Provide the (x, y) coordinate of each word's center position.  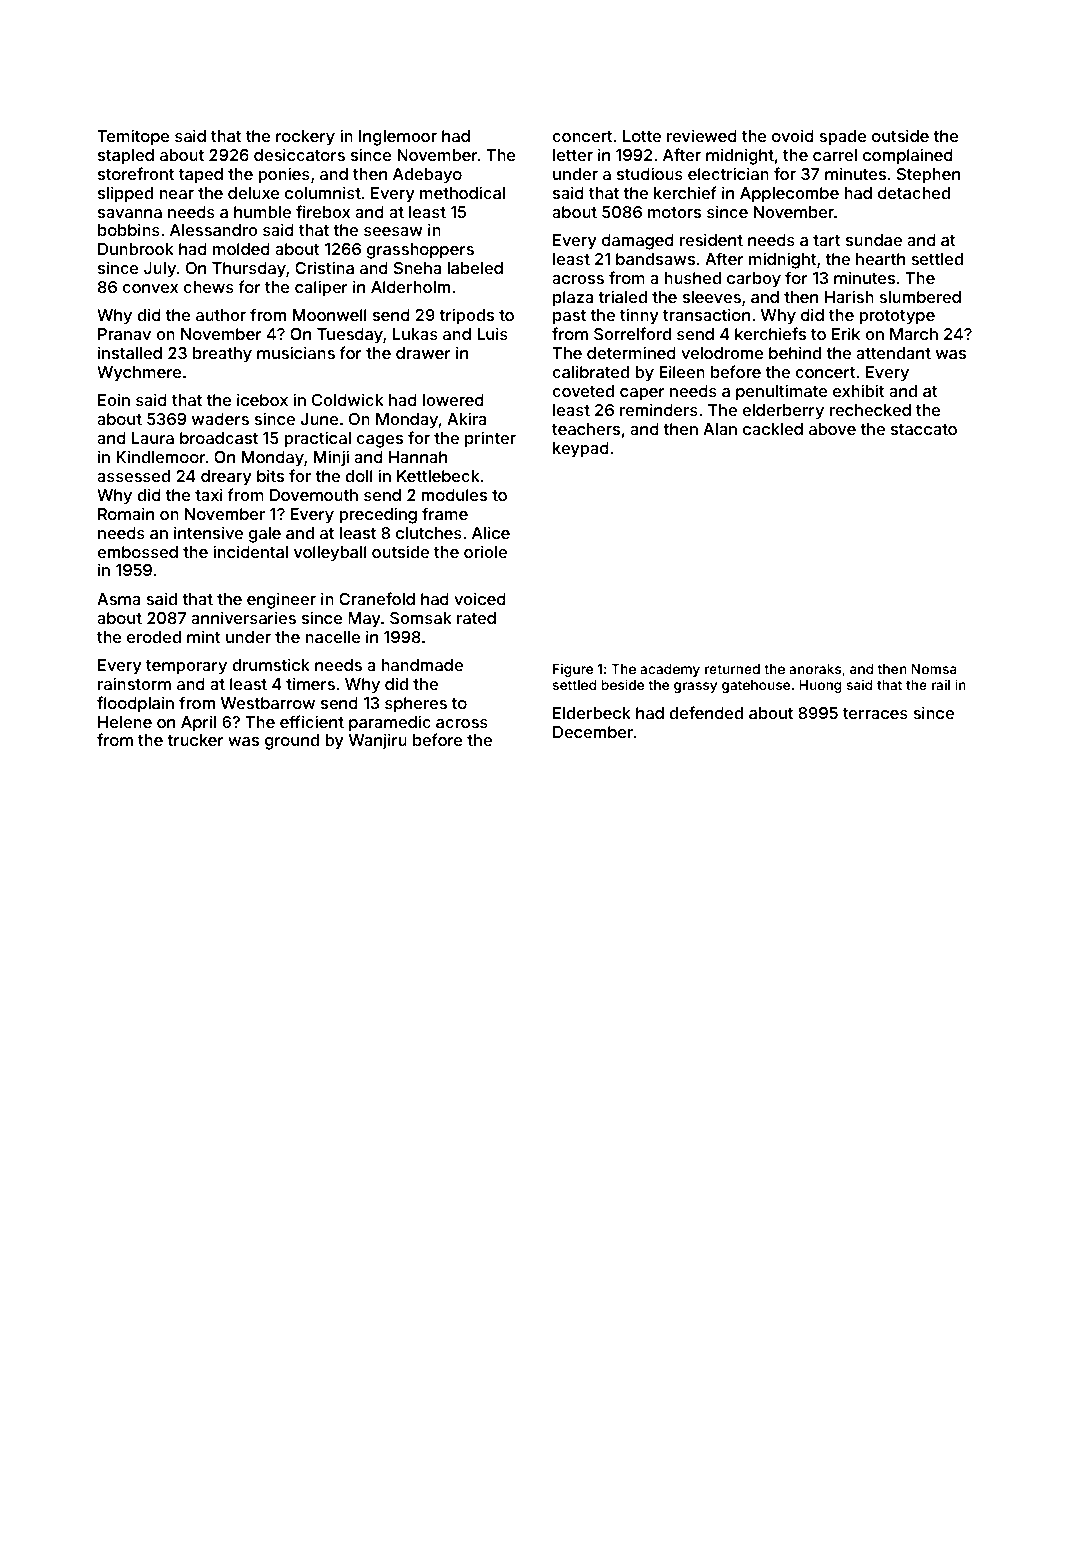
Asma (118, 599)
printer (490, 439)
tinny (639, 316)
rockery (305, 138)
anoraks (815, 669)
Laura (153, 438)
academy (670, 670)
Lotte (642, 136)
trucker (195, 740)
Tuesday (350, 336)
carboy (754, 280)
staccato (924, 429)
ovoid (793, 135)
